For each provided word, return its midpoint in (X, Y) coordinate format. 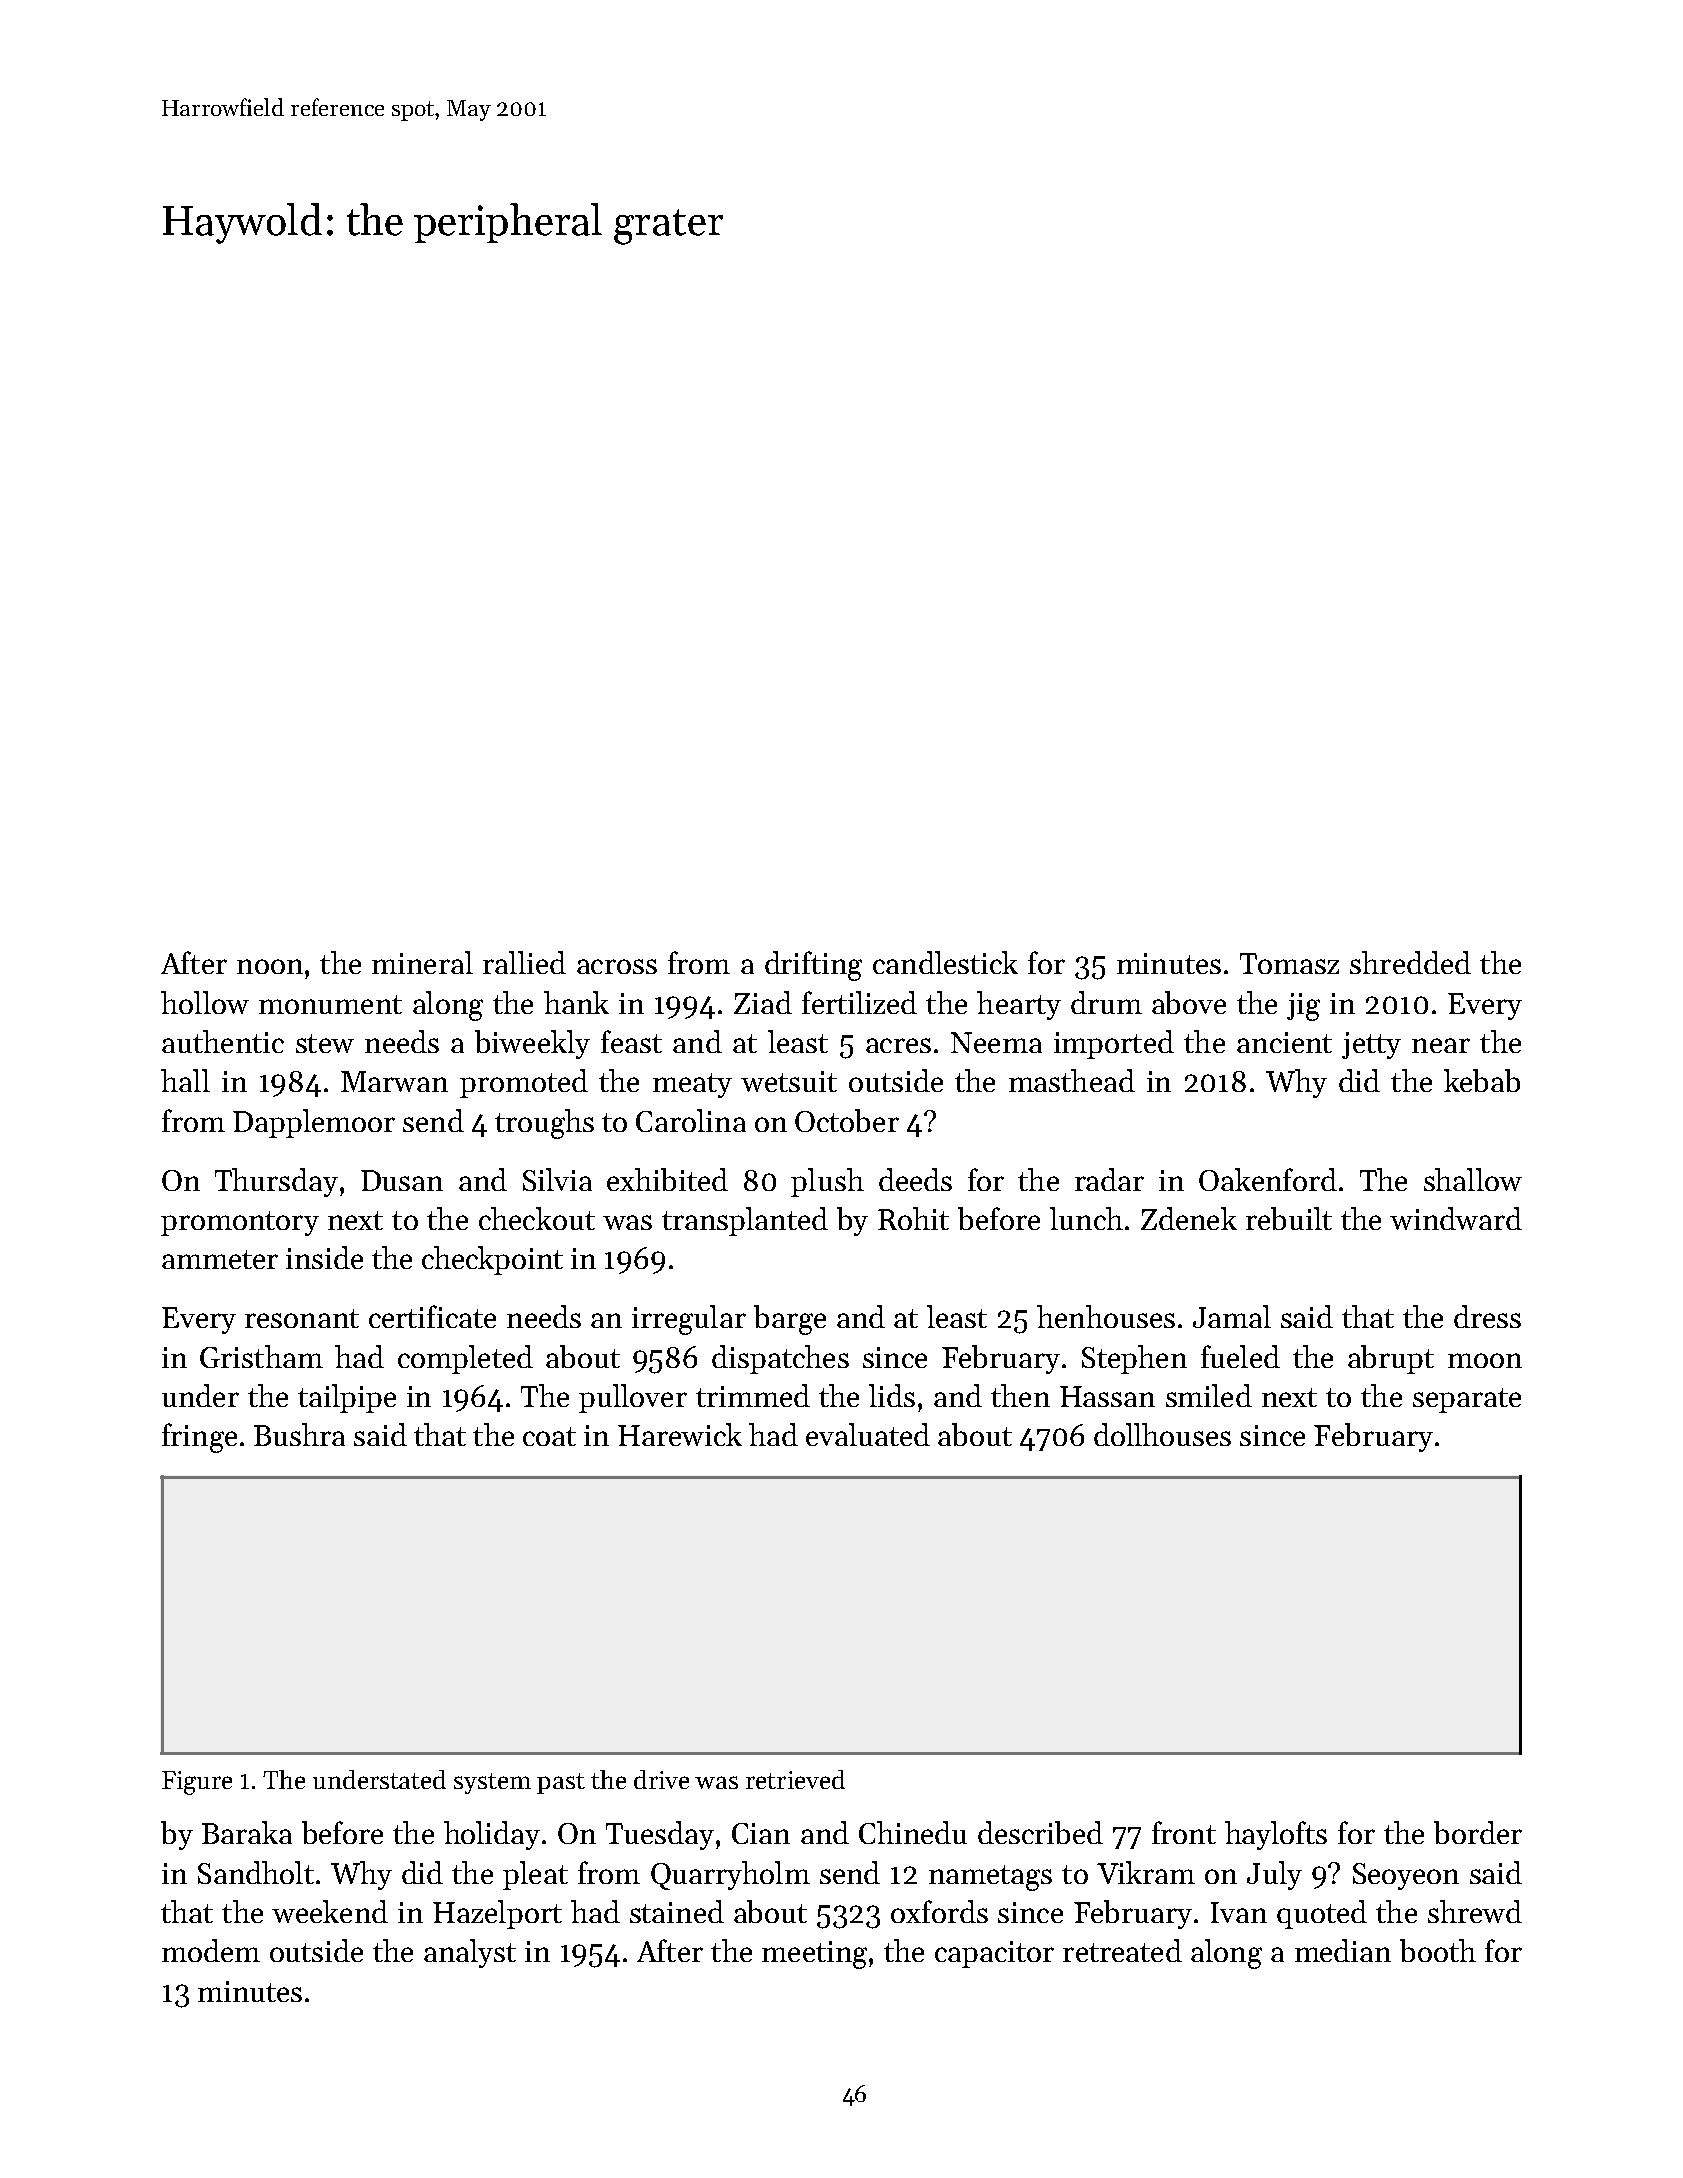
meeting (814, 1955)
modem (211, 1950)
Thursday (276, 1182)
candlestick (945, 962)
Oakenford (1268, 1179)
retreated (1122, 1950)
